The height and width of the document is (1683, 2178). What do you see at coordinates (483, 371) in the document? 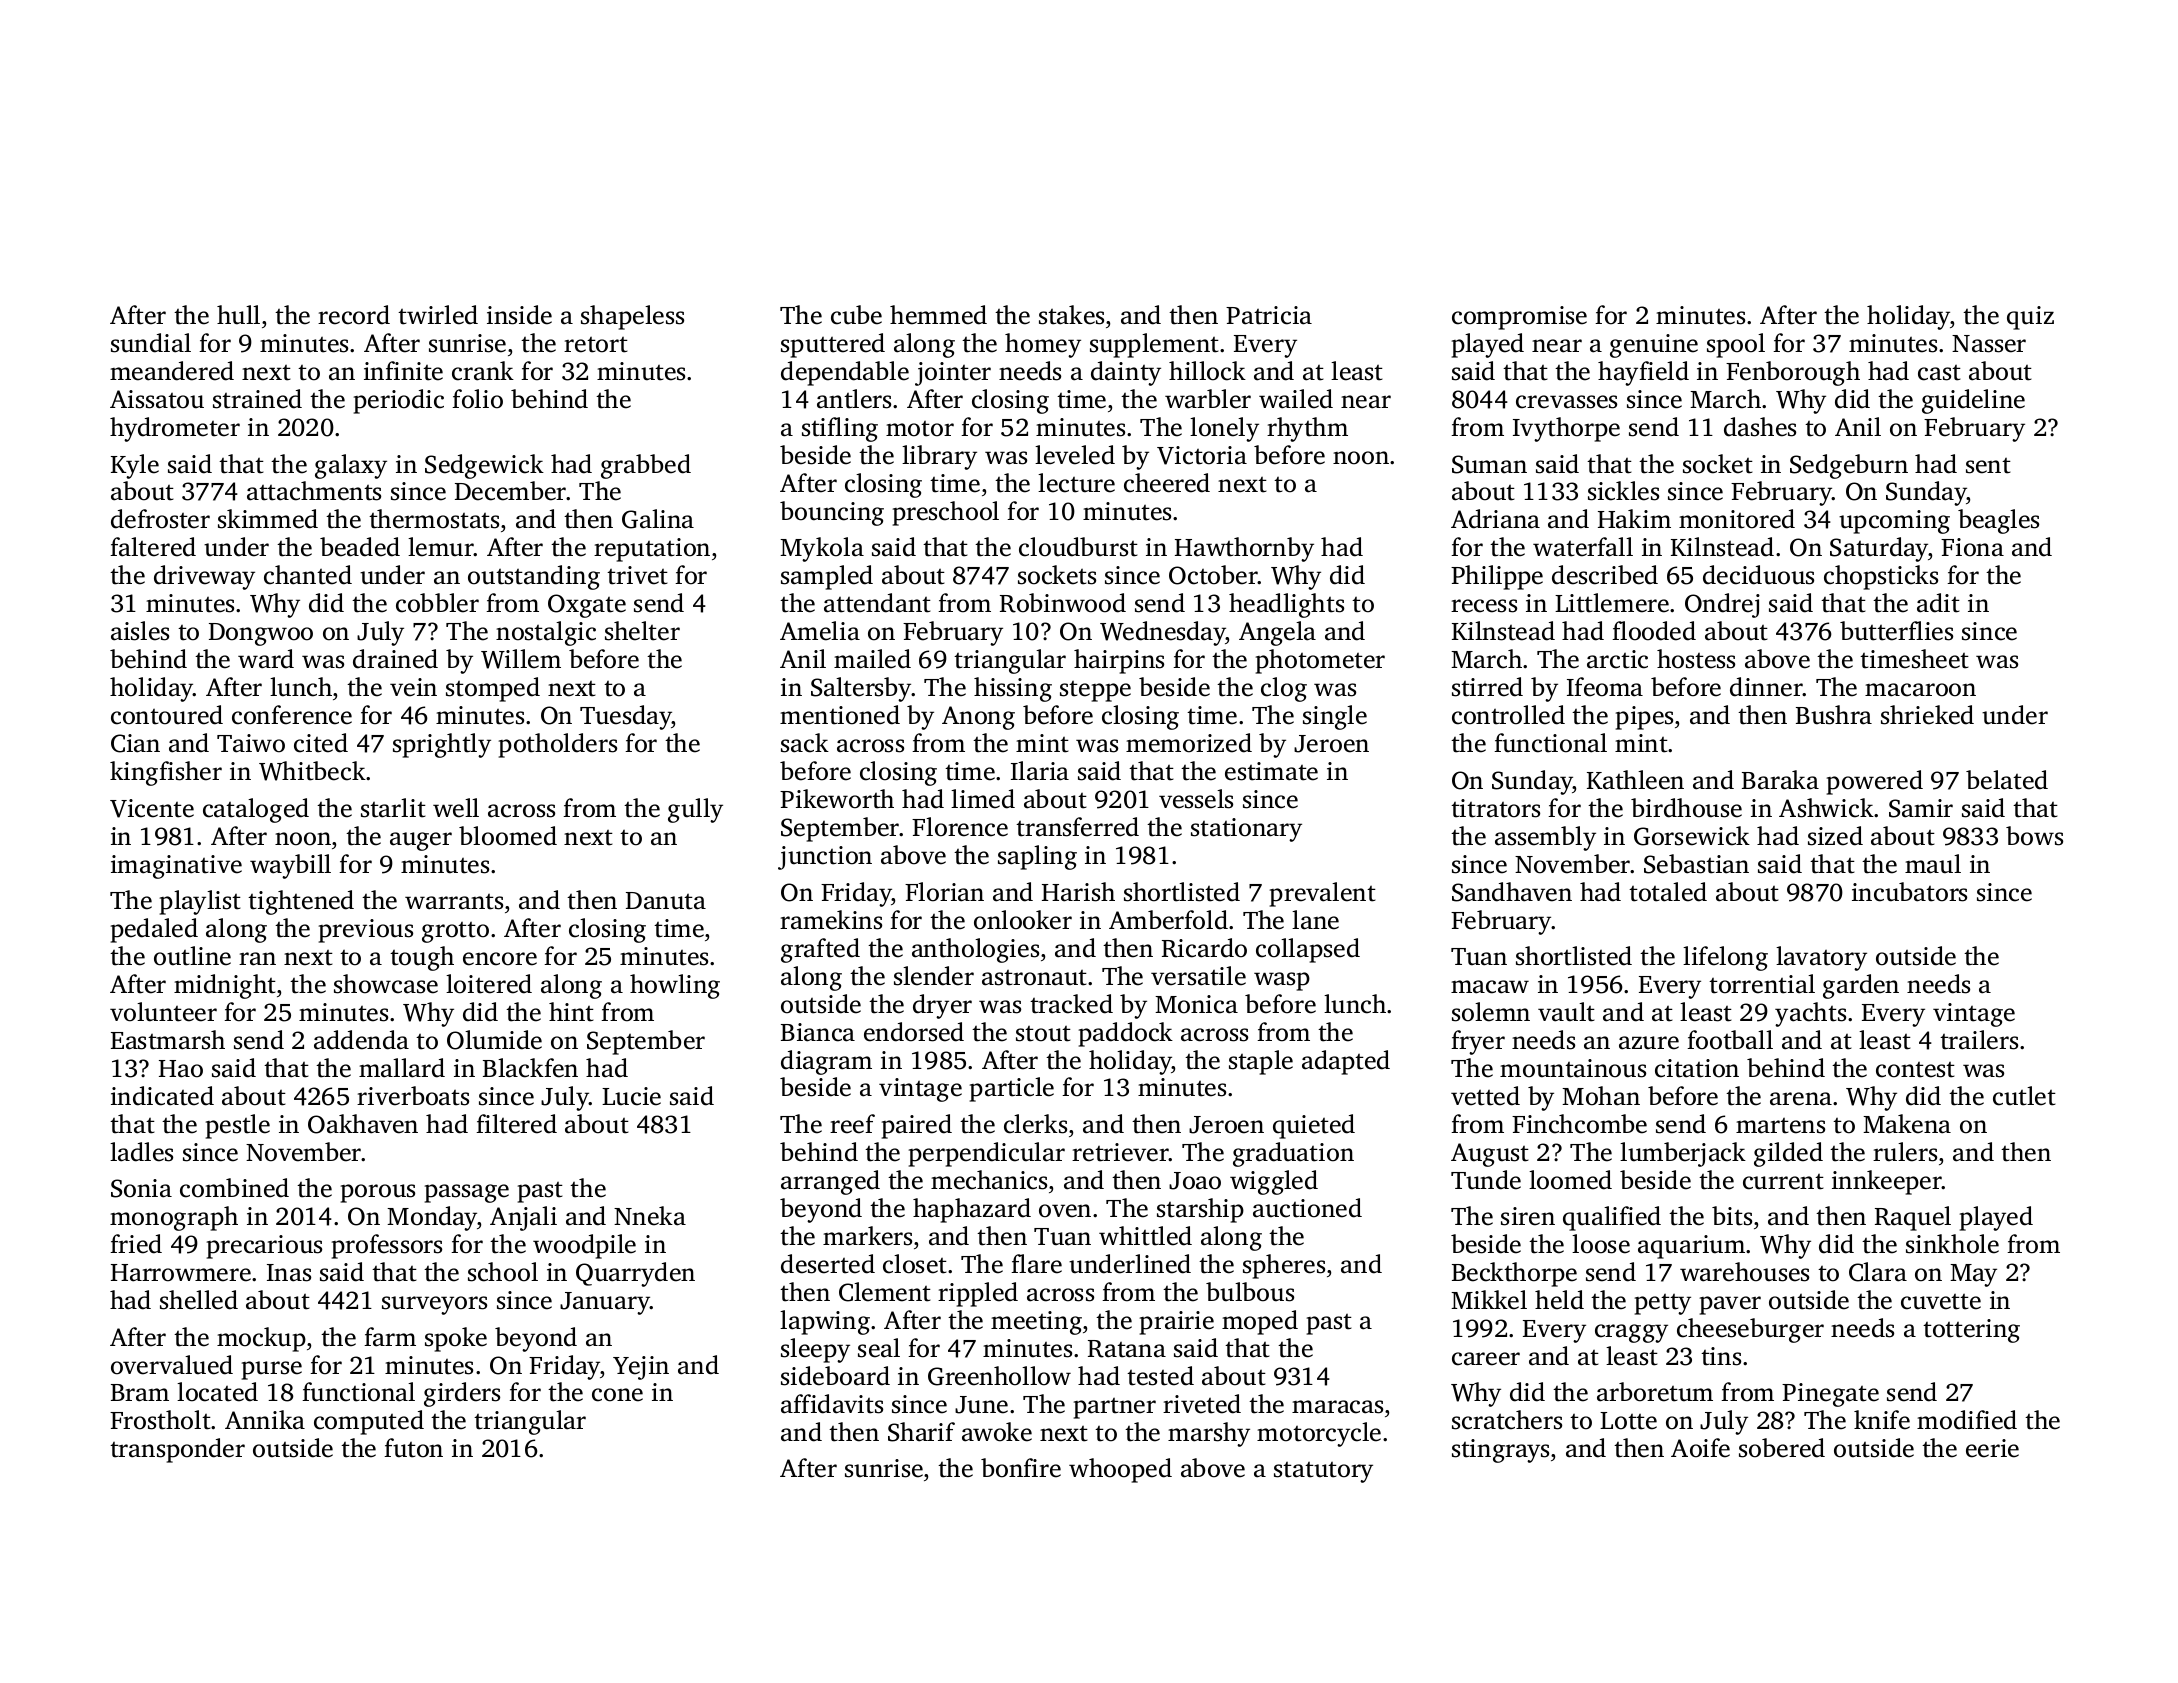
I see `crank` at bounding box center [483, 371].
